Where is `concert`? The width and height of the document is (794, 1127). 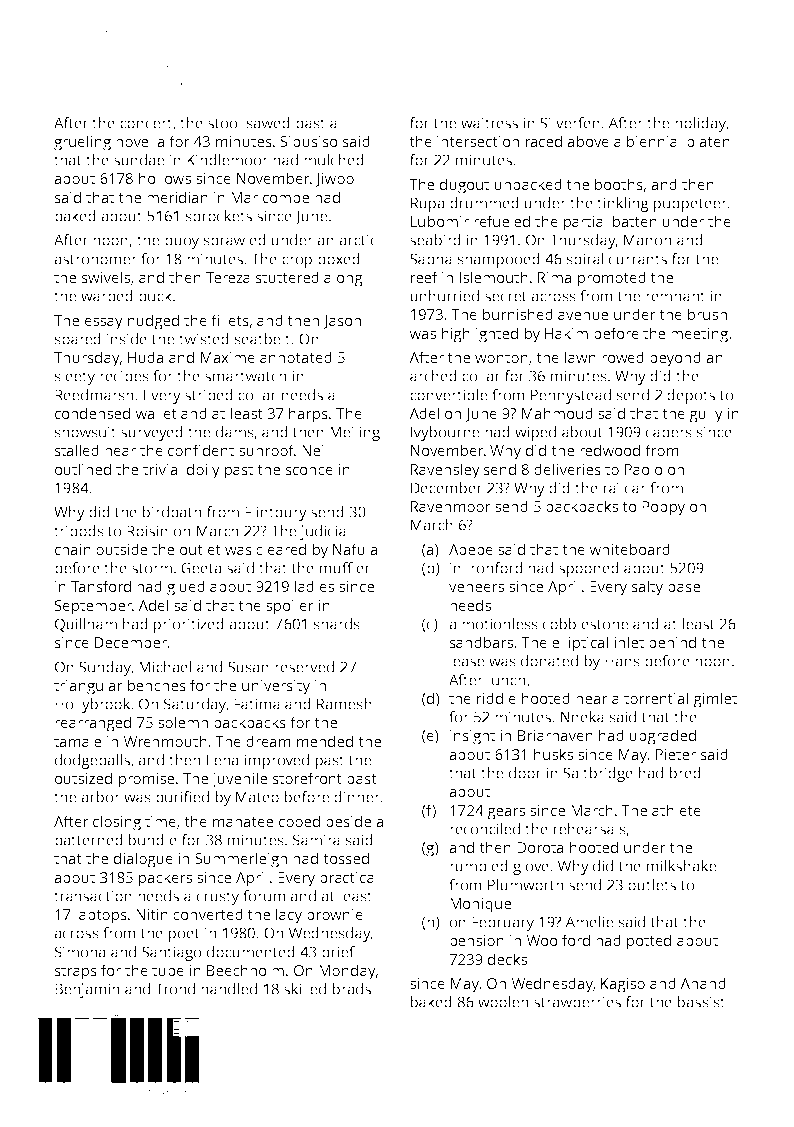 concert is located at coordinates (146, 123).
